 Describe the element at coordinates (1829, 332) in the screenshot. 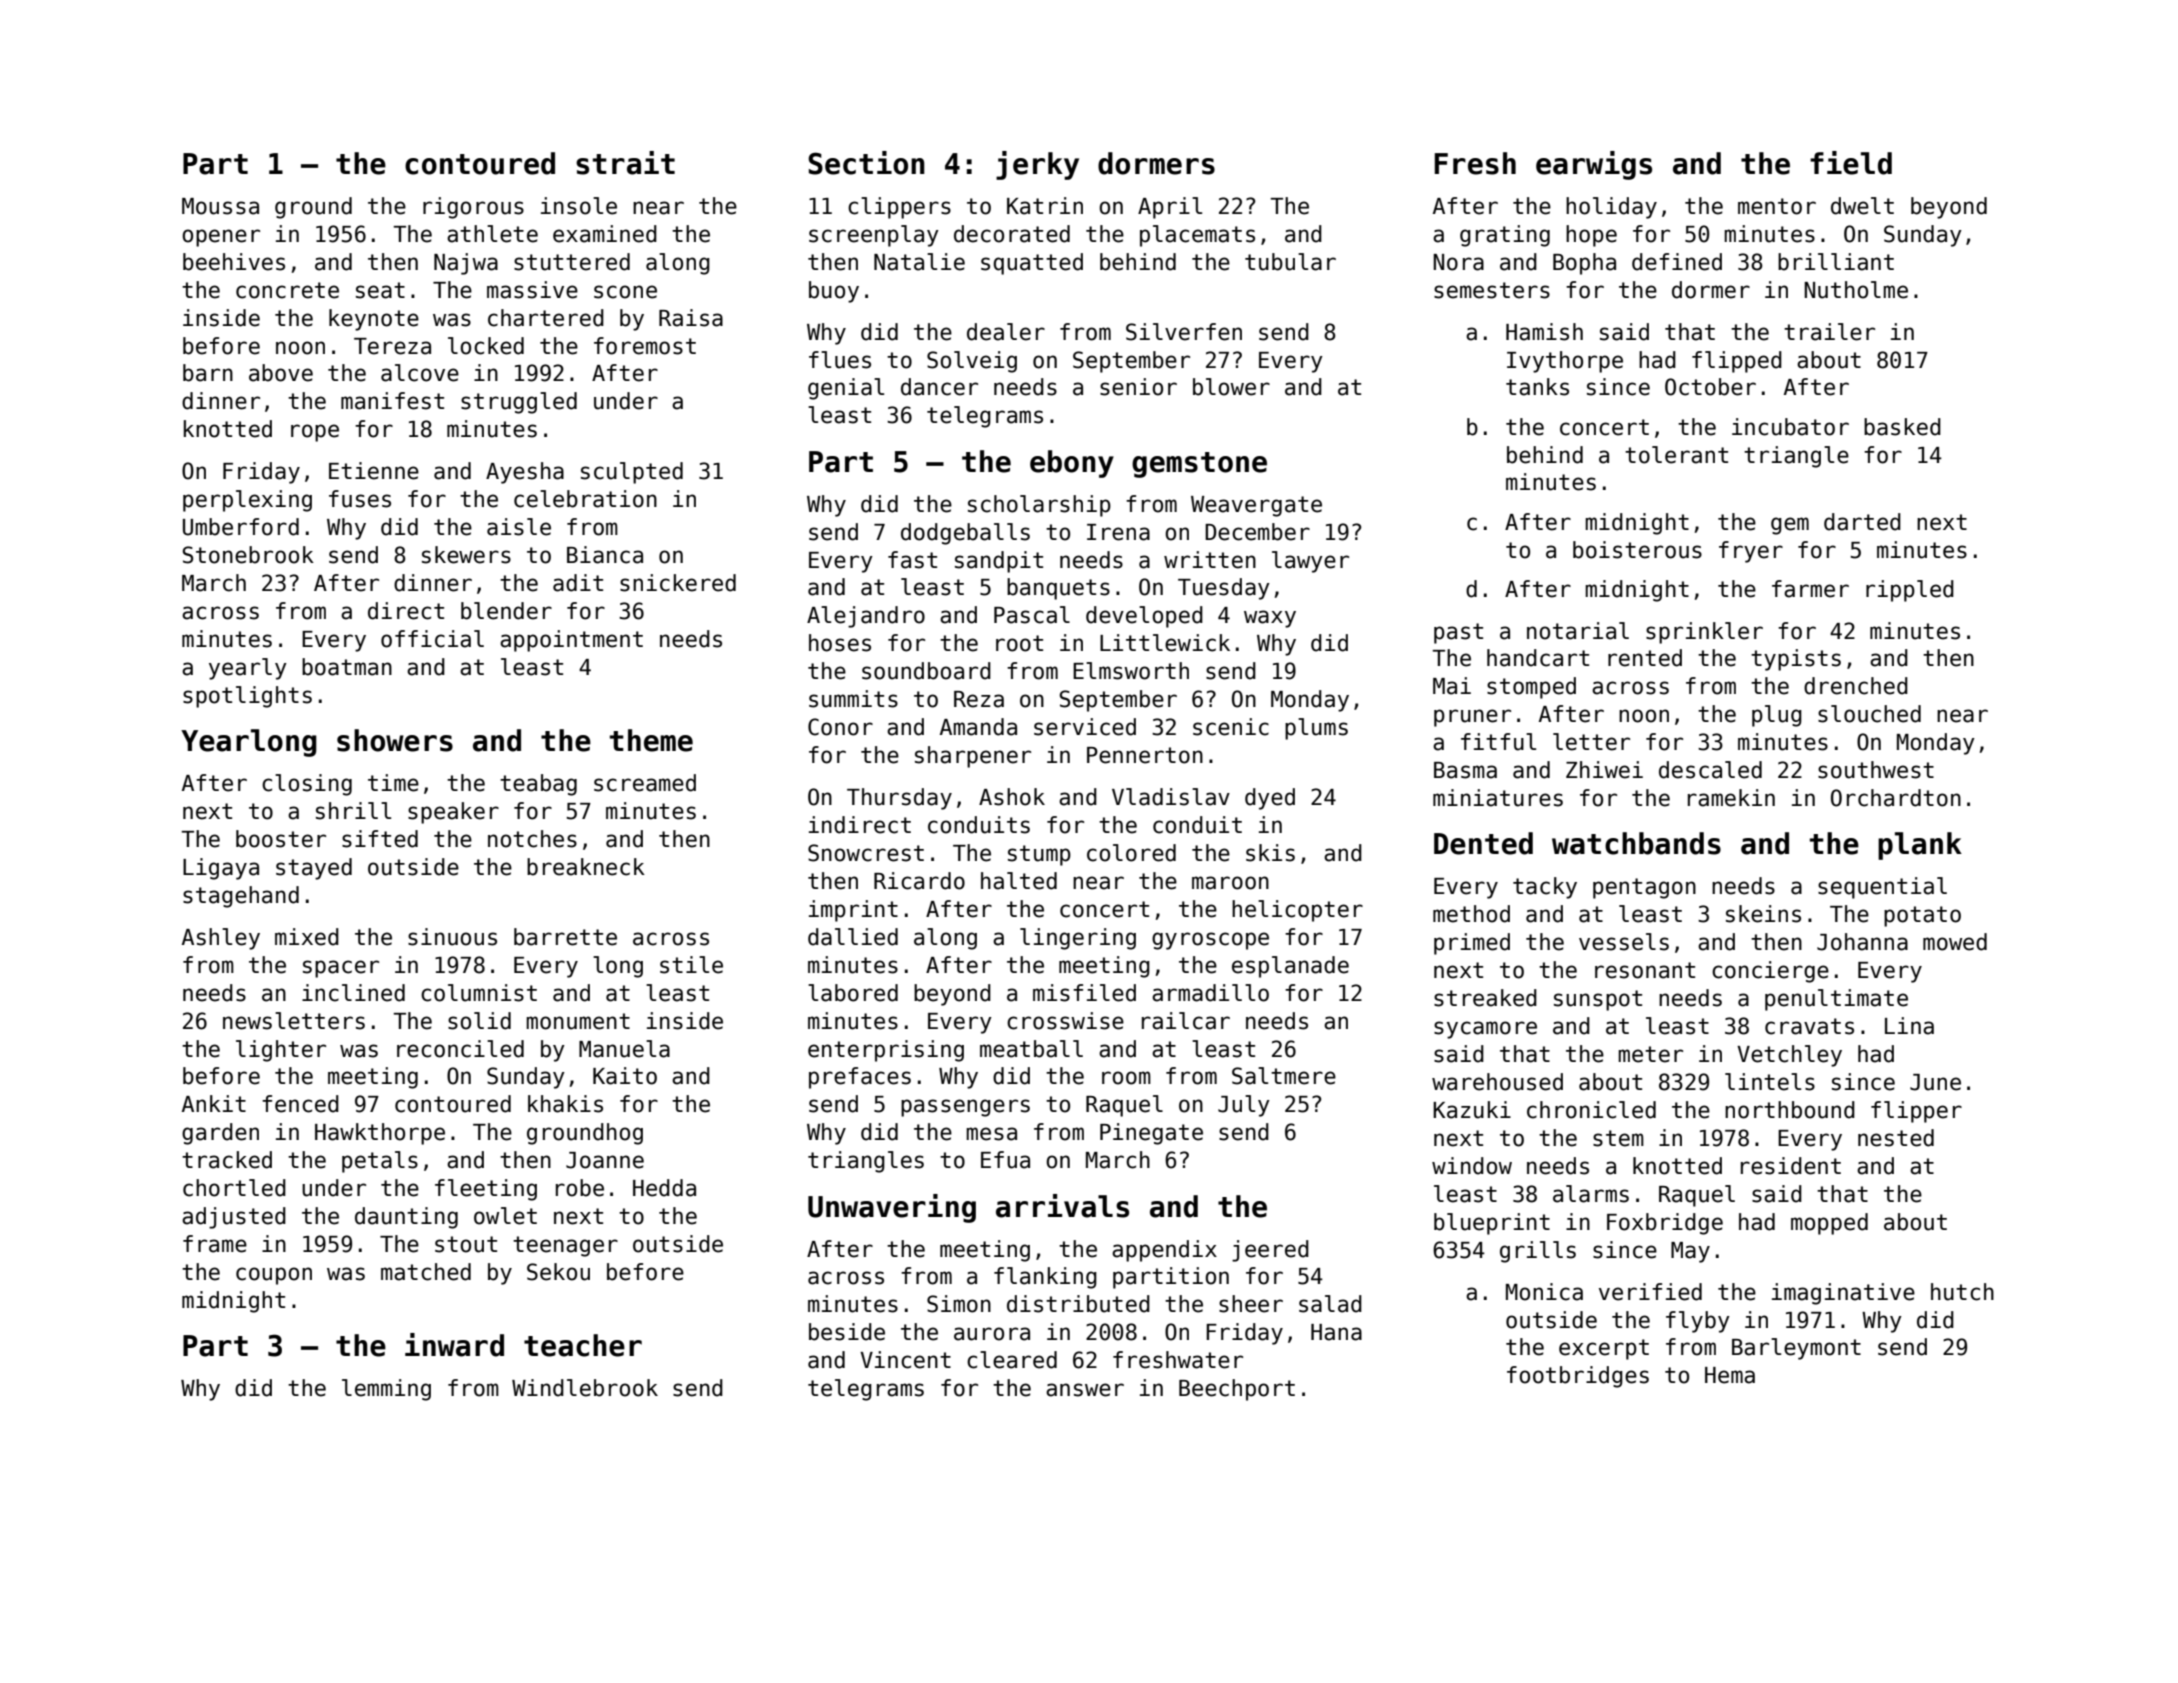

I see `trailer` at that location.
